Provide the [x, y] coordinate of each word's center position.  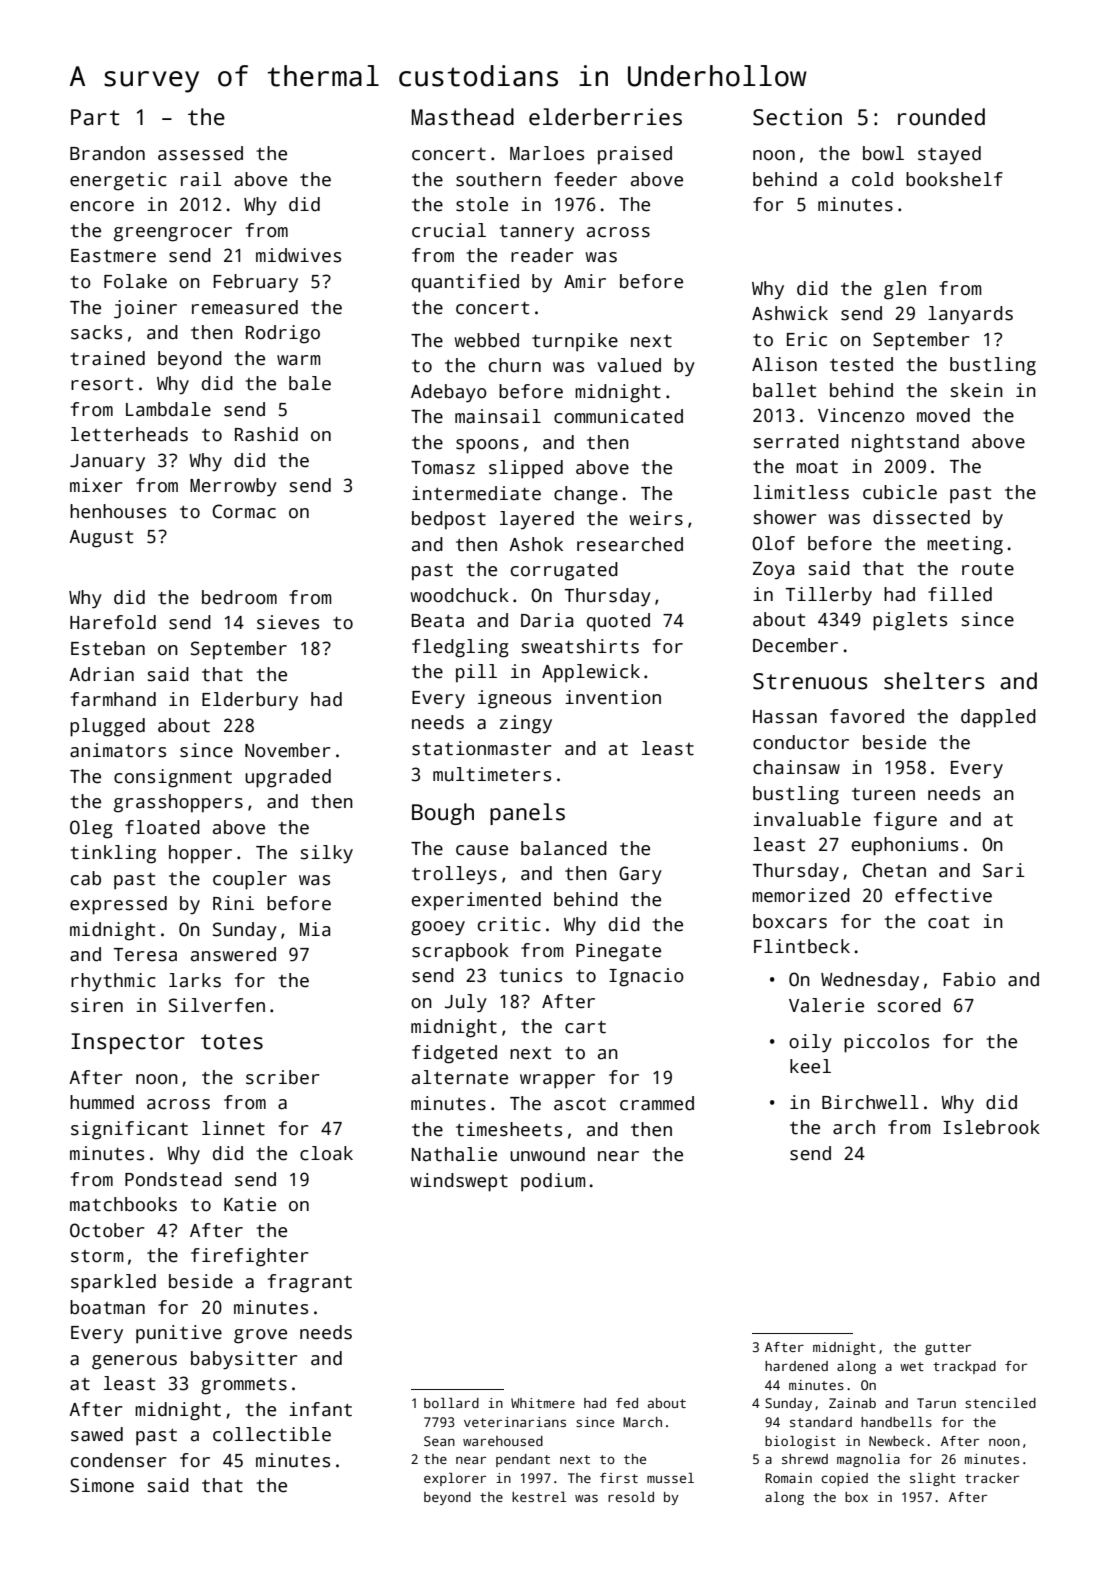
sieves [288, 622]
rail [201, 179]
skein [977, 390]
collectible [272, 1434]
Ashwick [790, 313]
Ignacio [646, 977]
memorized [801, 895]
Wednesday [870, 981]
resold [631, 1497]
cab [86, 878]
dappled [998, 718]
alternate [460, 1077]
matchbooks [123, 1204]
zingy [526, 724]
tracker [992, 1478]
